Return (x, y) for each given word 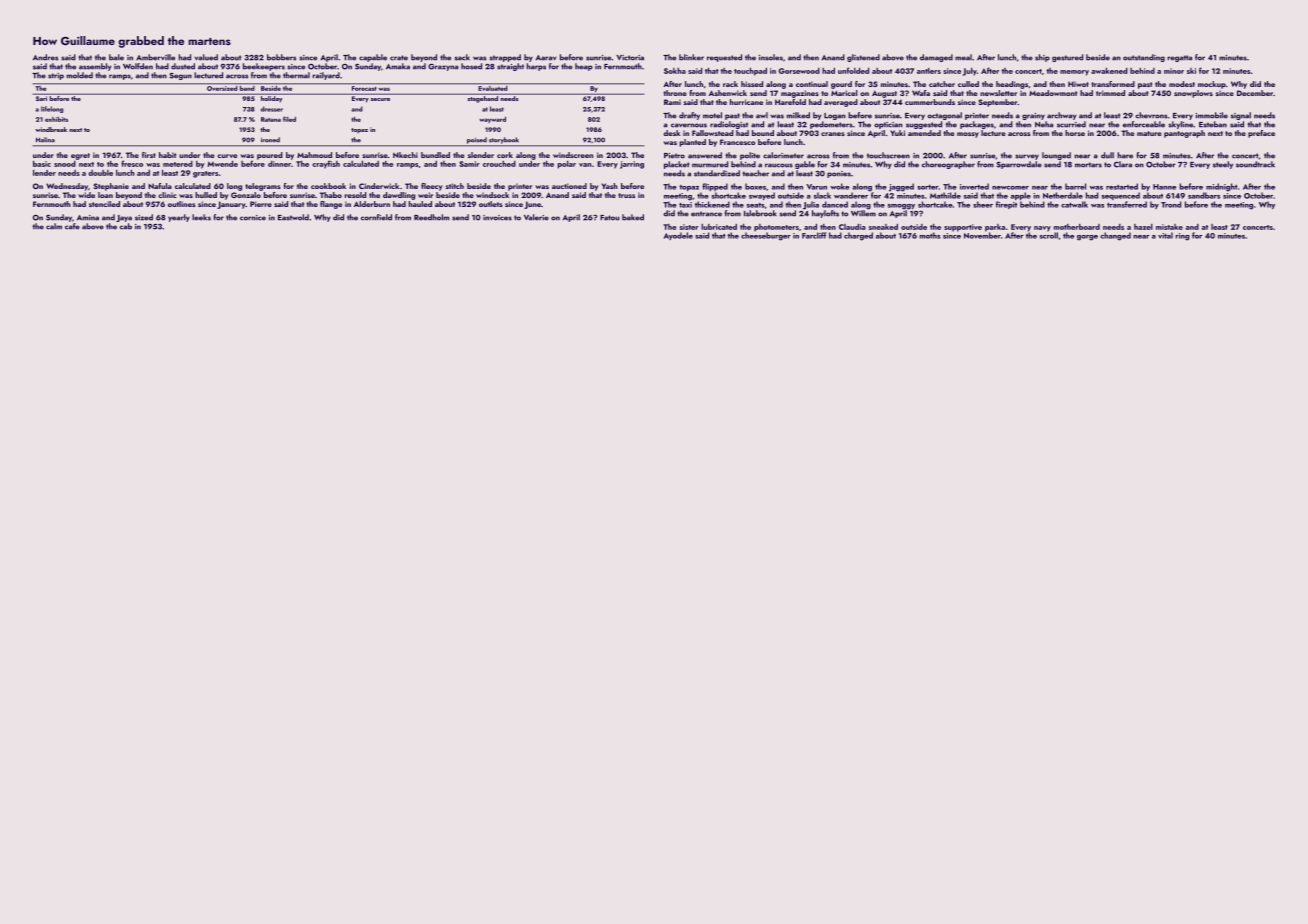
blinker (691, 57)
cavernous (689, 125)
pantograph (1184, 134)
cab (126, 226)
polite (750, 156)
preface (1261, 134)
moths (930, 235)
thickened (712, 204)
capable (373, 58)
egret (80, 156)
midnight (1222, 187)
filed (289, 119)
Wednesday (67, 187)
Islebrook (760, 213)
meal (963, 57)
